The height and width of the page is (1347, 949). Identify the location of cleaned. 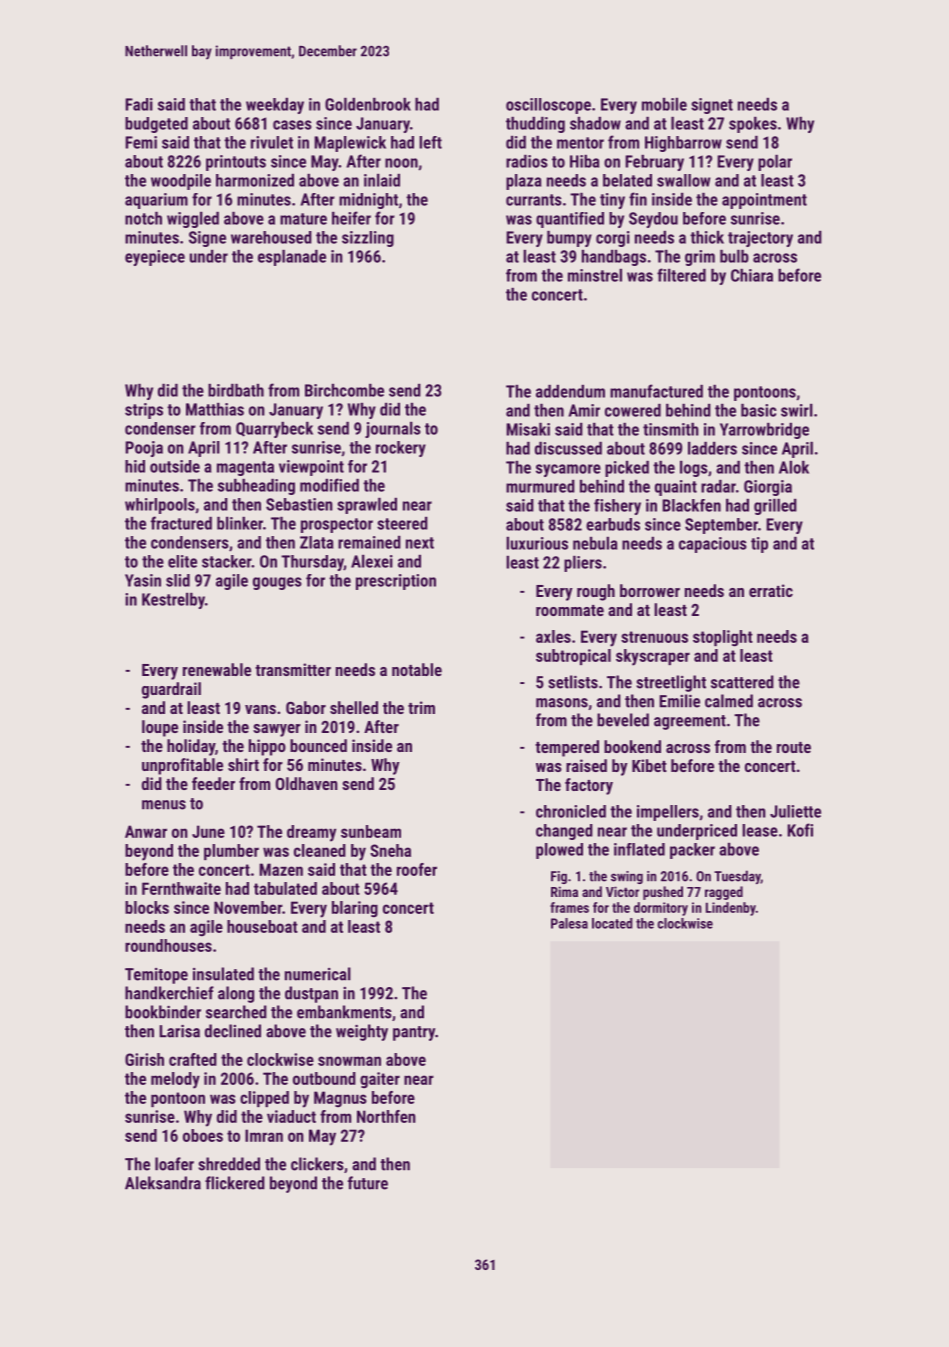
(320, 850).
